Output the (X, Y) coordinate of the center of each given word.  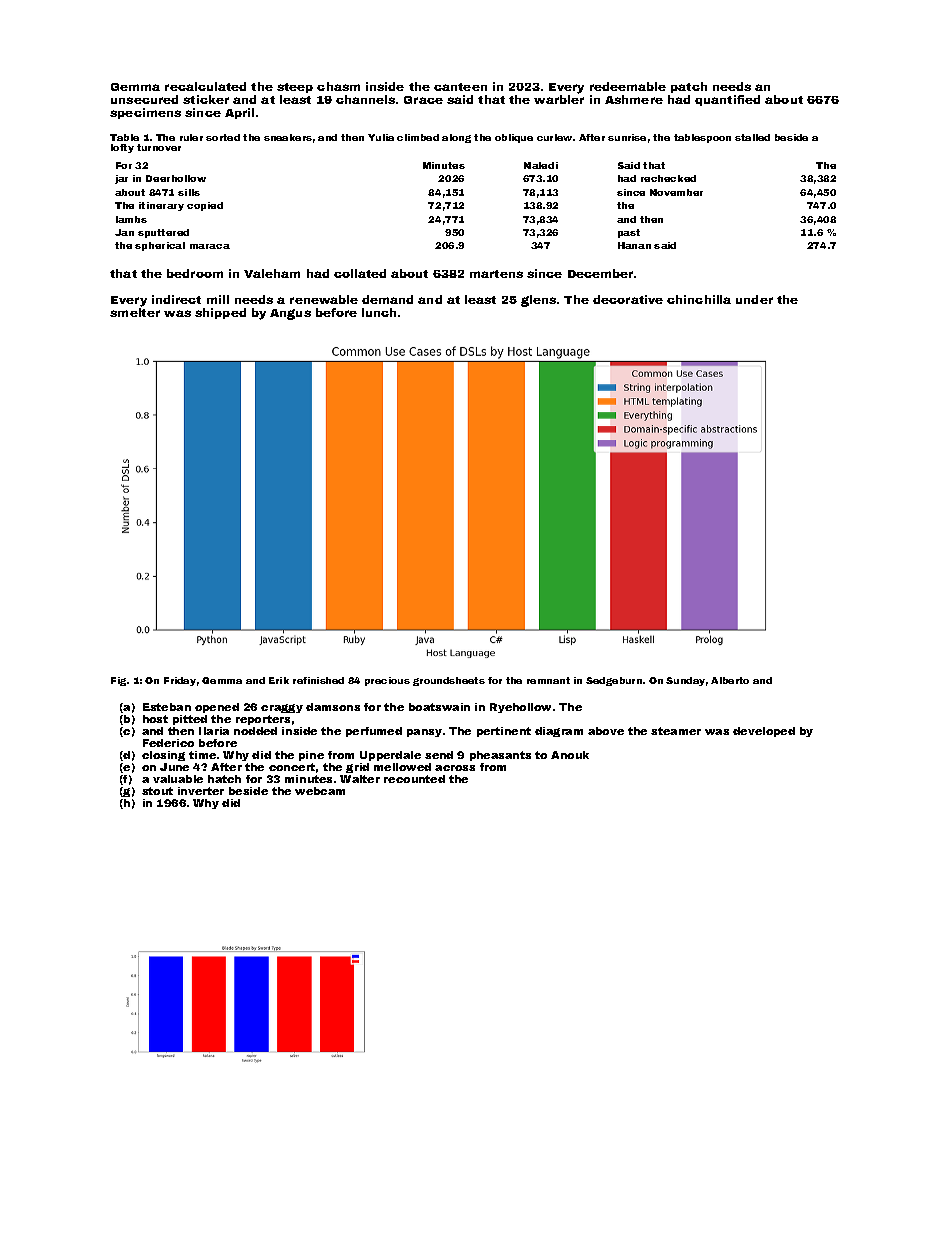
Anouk (570, 755)
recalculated (205, 86)
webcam (320, 791)
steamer (676, 731)
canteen (460, 87)
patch (689, 87)
